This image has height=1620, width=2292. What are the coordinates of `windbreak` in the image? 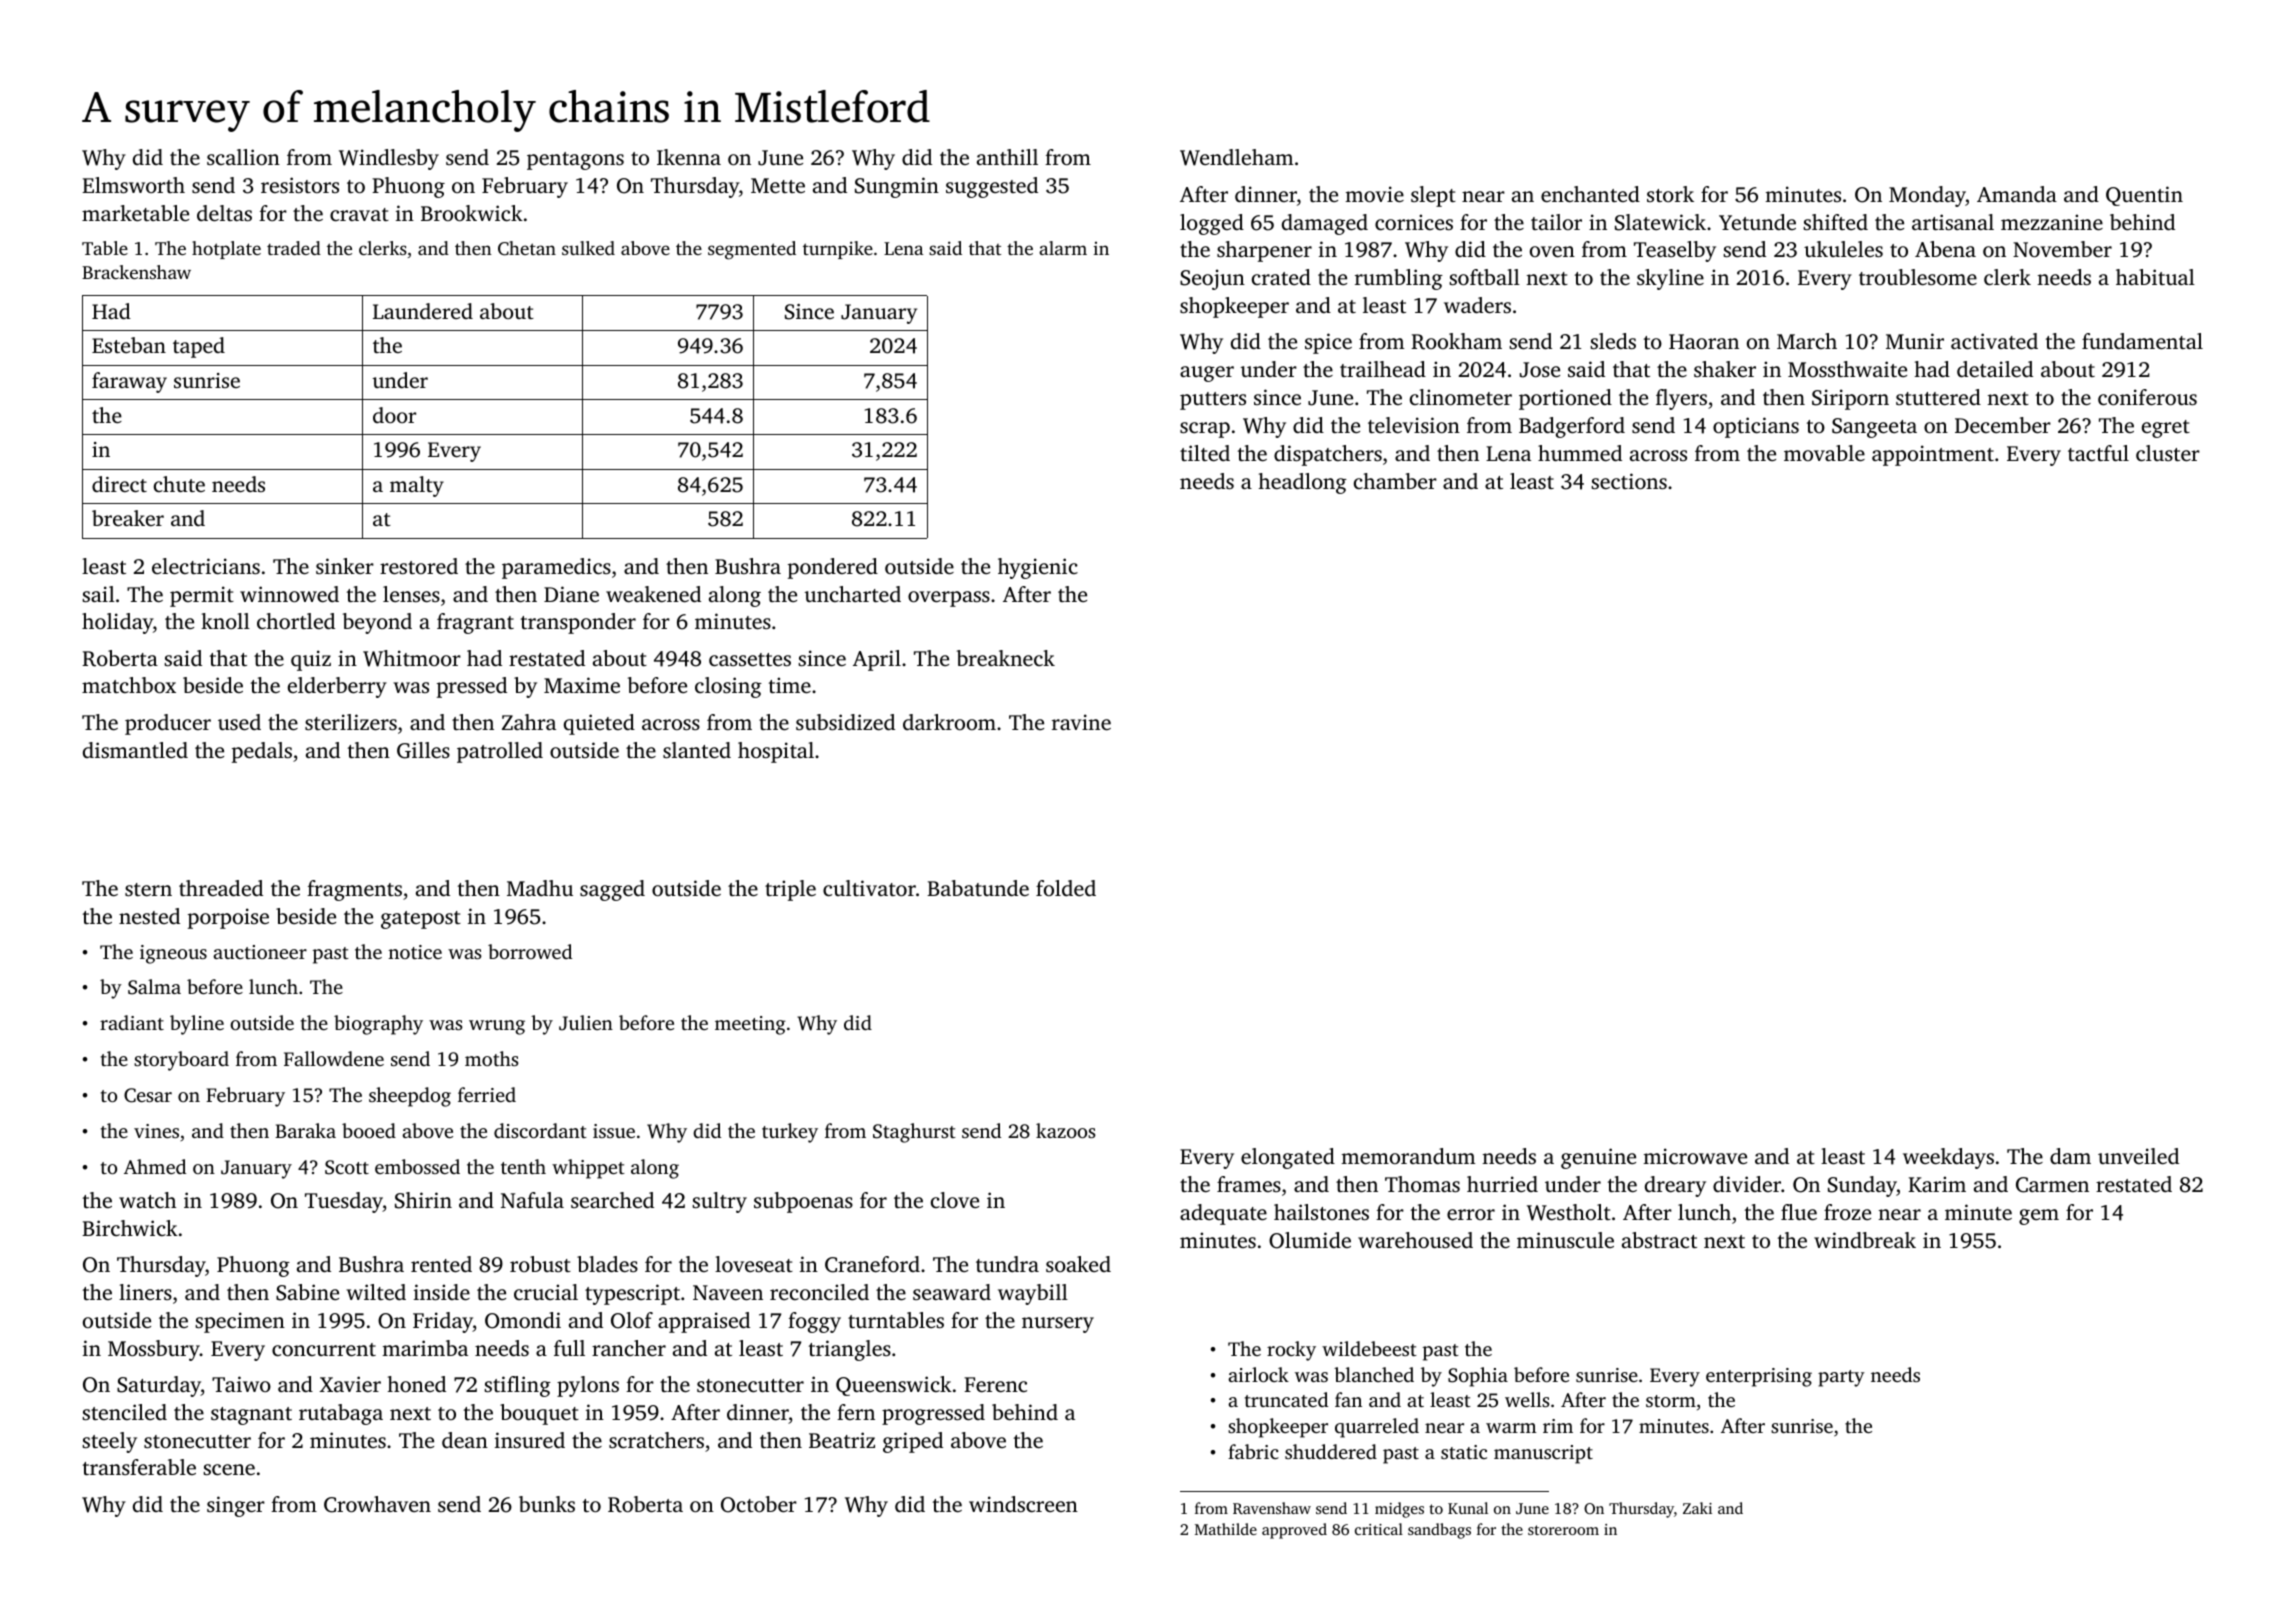 It's located at (1865, 1240).
